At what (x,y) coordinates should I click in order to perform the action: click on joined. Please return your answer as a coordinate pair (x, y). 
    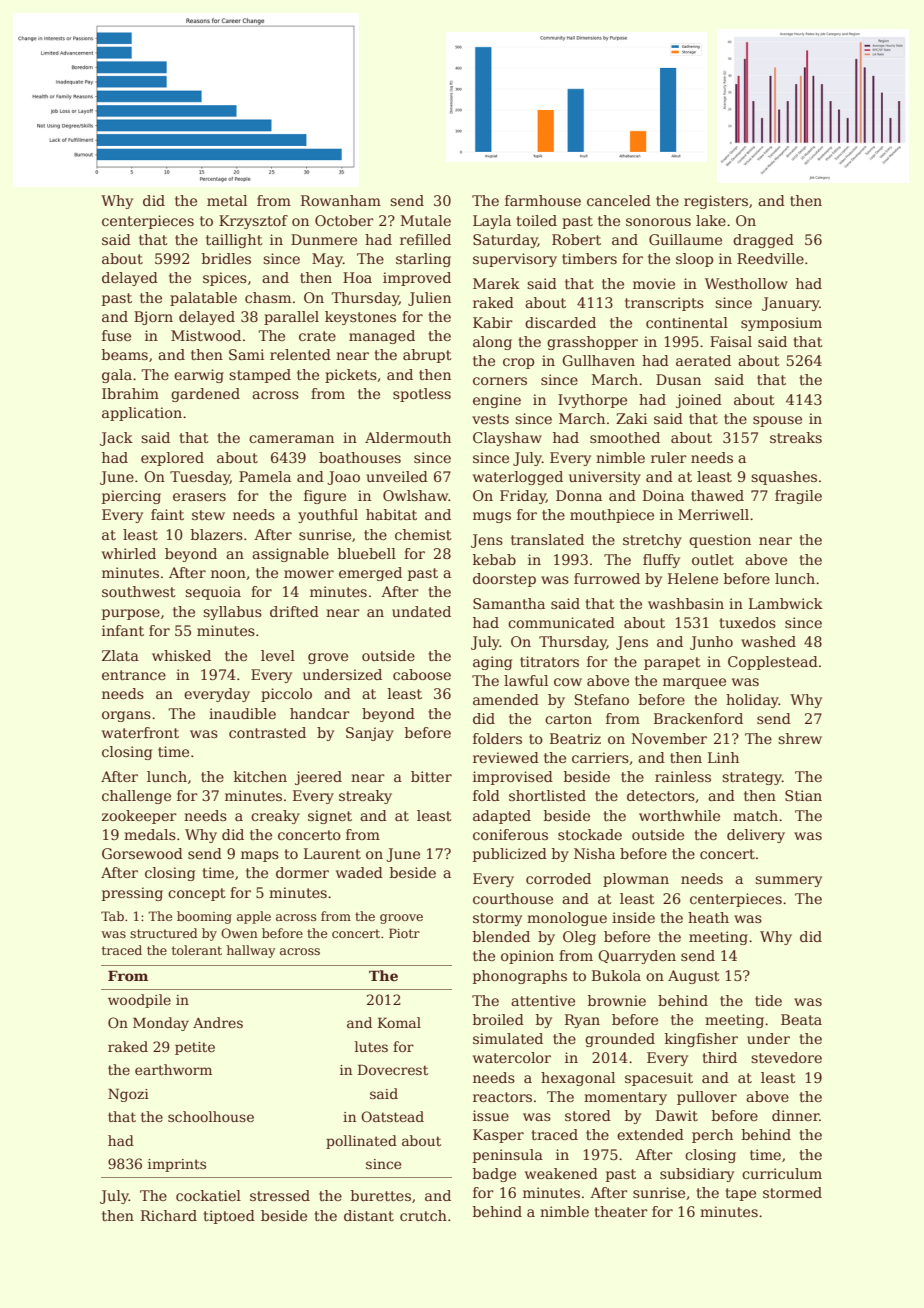
    Looking at the image, I should click on (699, 401).
